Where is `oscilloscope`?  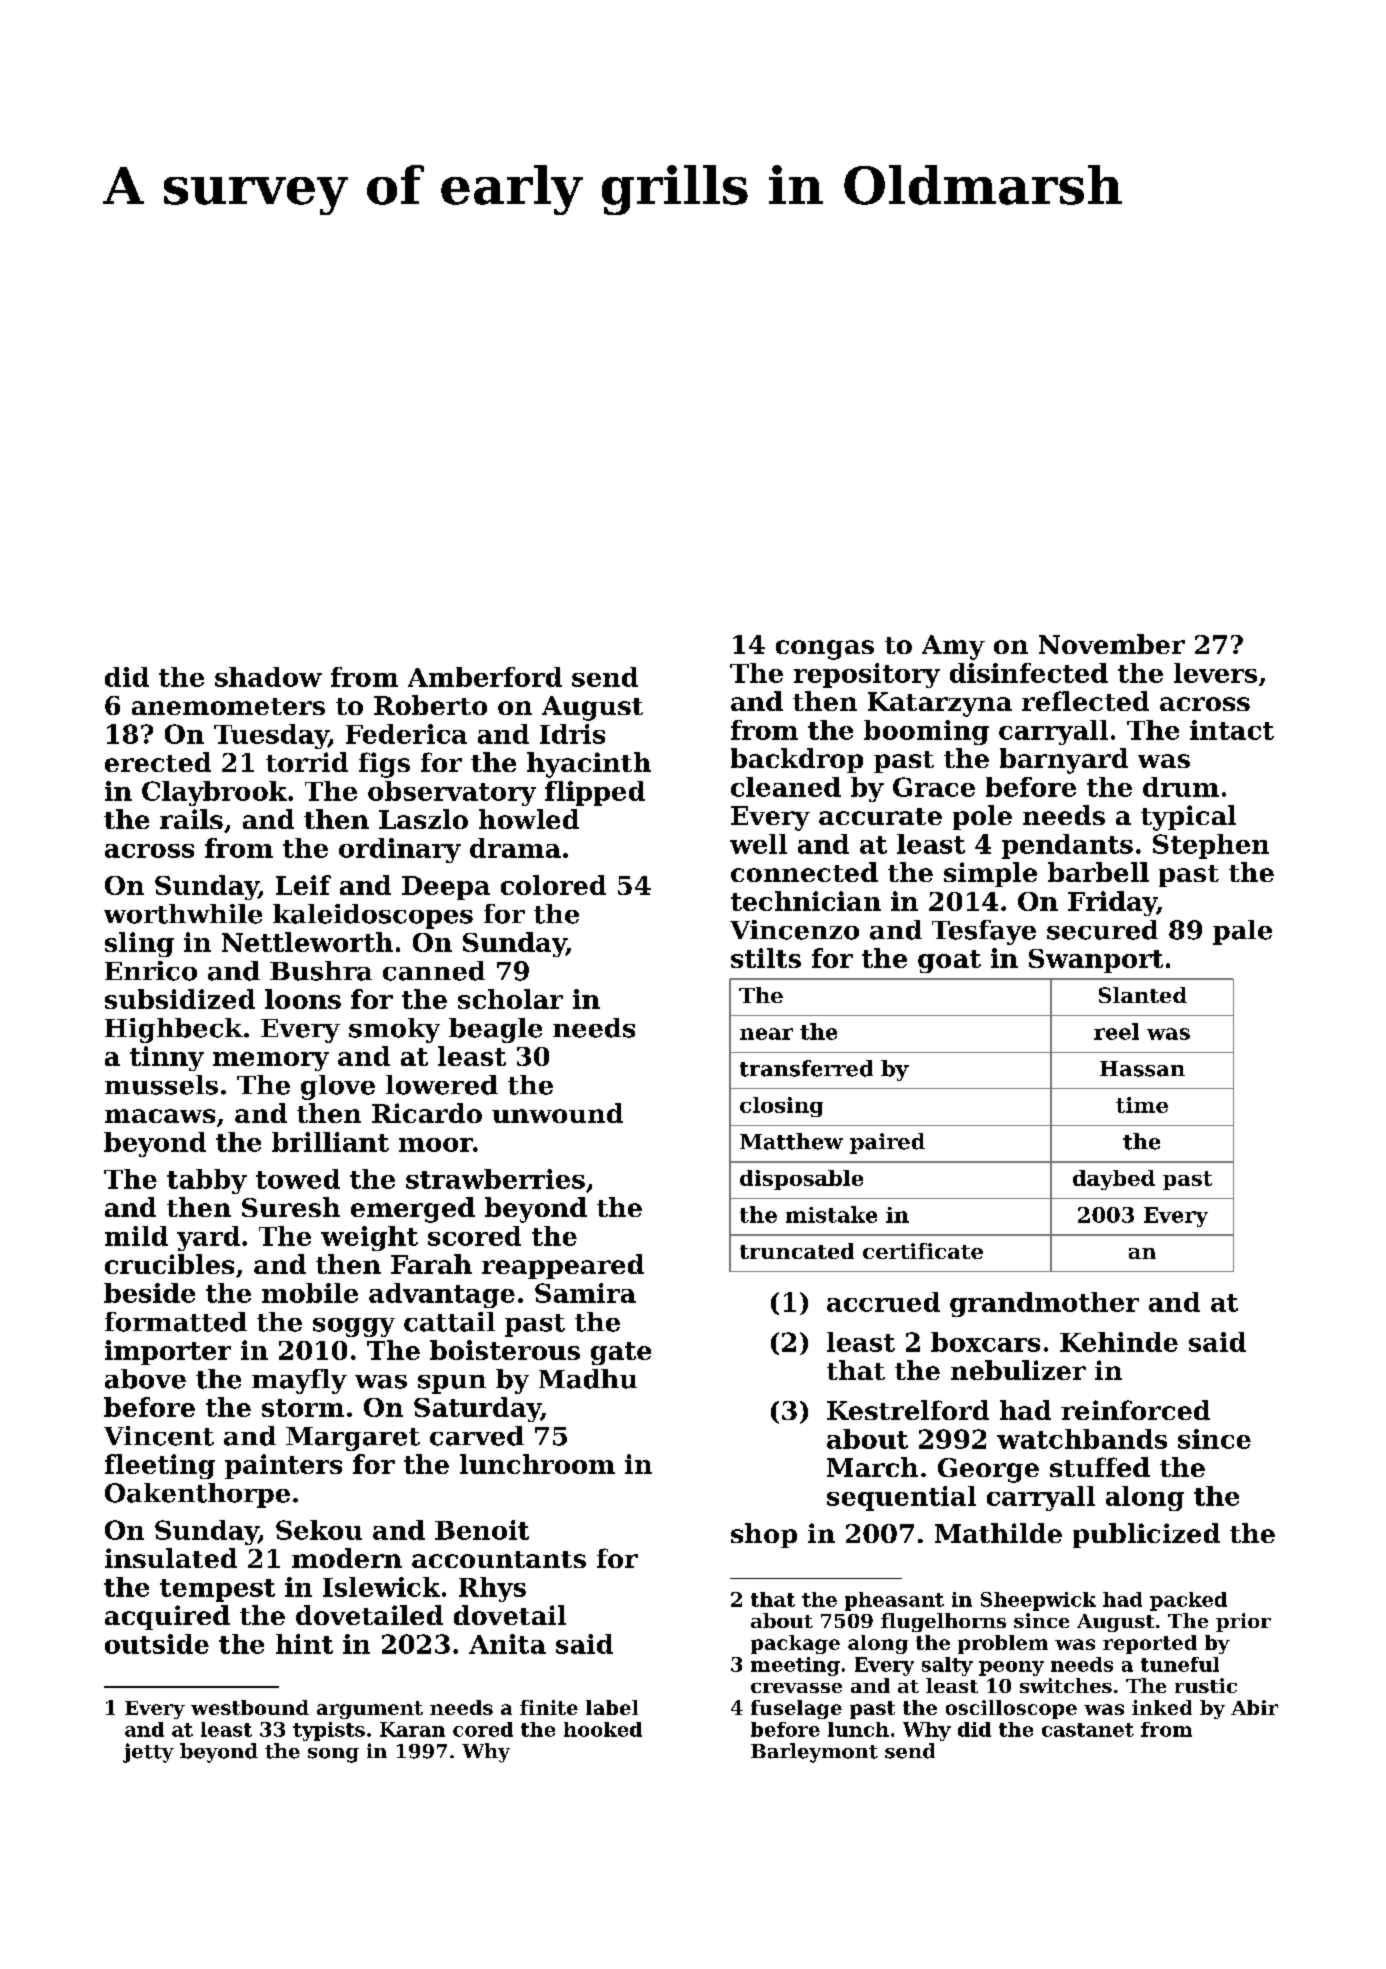
oscilloscope is located at coordinates (1011, 1709).
